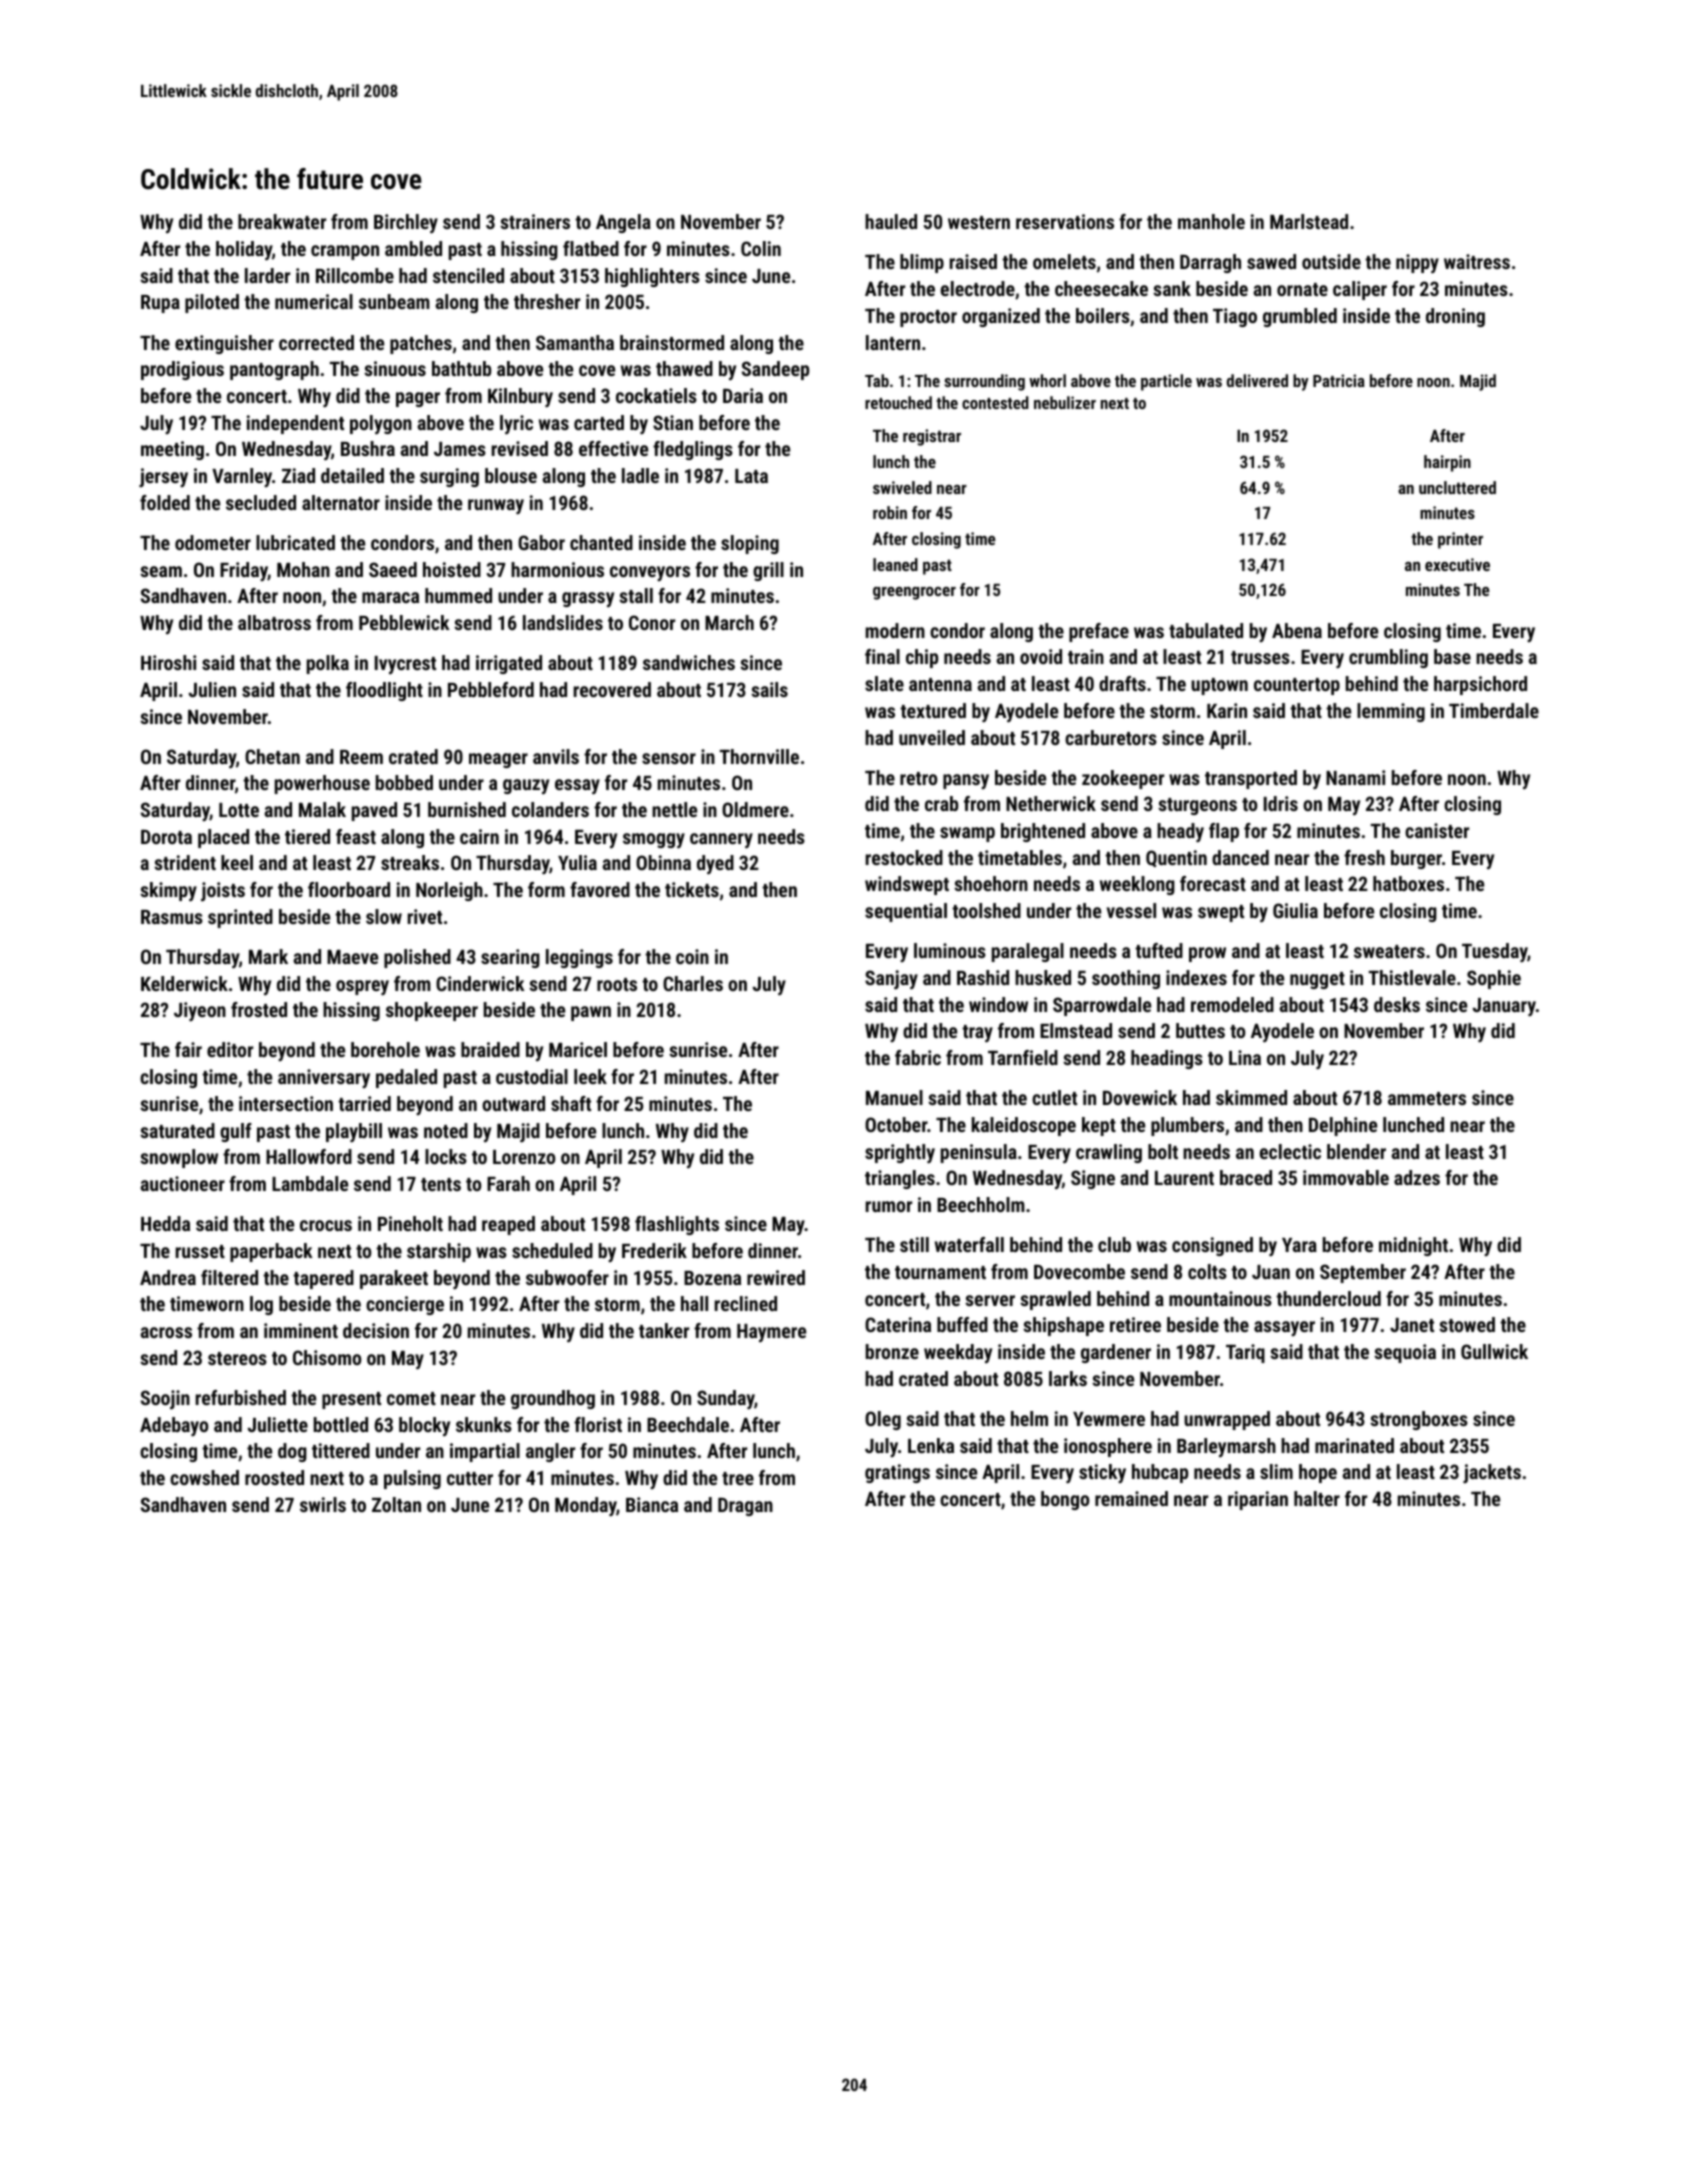 The height and width of the screenshot is (2178, 1683). What do you see at coordinates (892, 1351) in the screenshot?
I see `bronze` at bounding box center [892, 1351].
